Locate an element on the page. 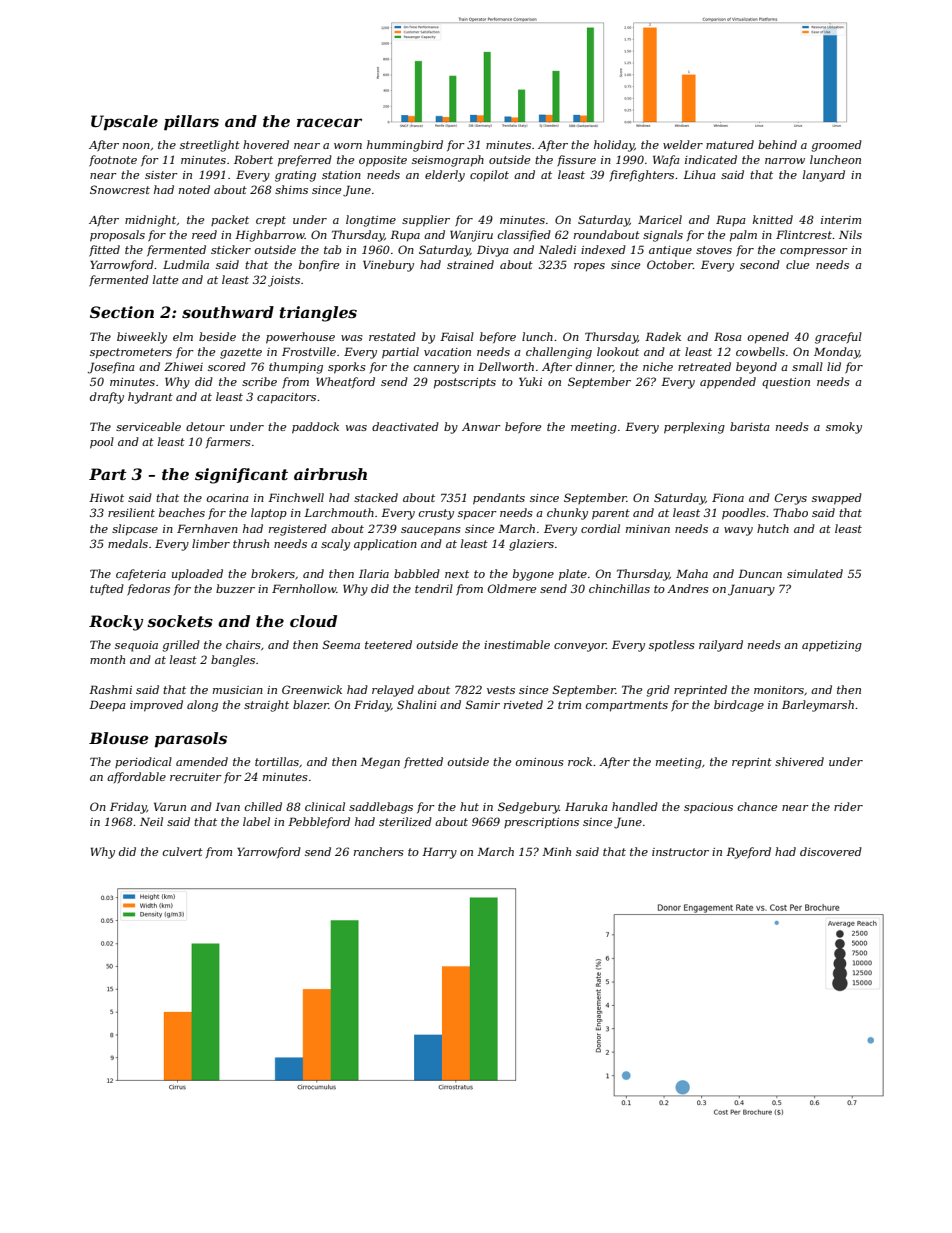 Image resolution: width=952 pixels, height=1233 pixels. significant is located at coordinates (241, 476).
